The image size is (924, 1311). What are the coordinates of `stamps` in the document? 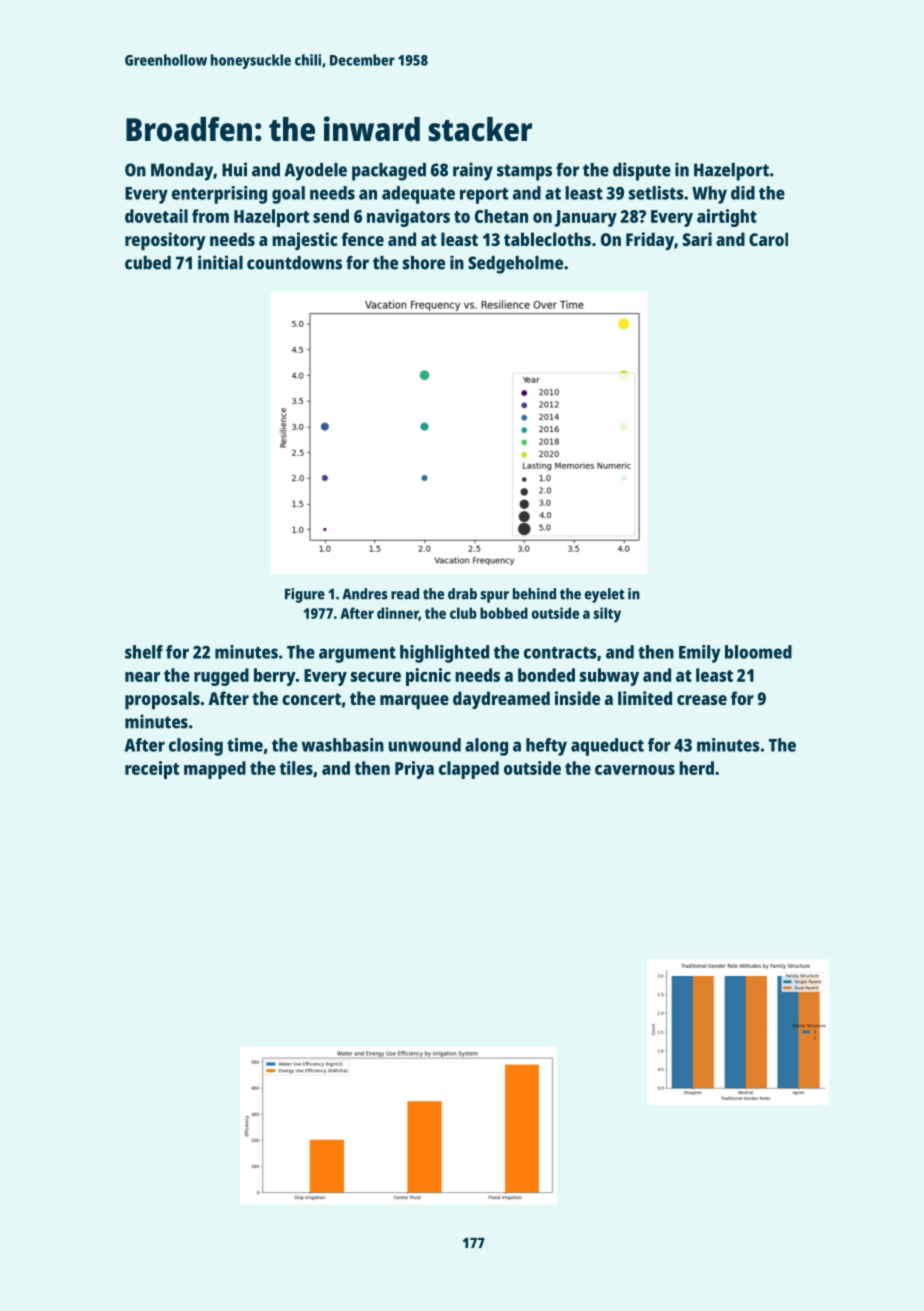 It's located at (524, 172).
